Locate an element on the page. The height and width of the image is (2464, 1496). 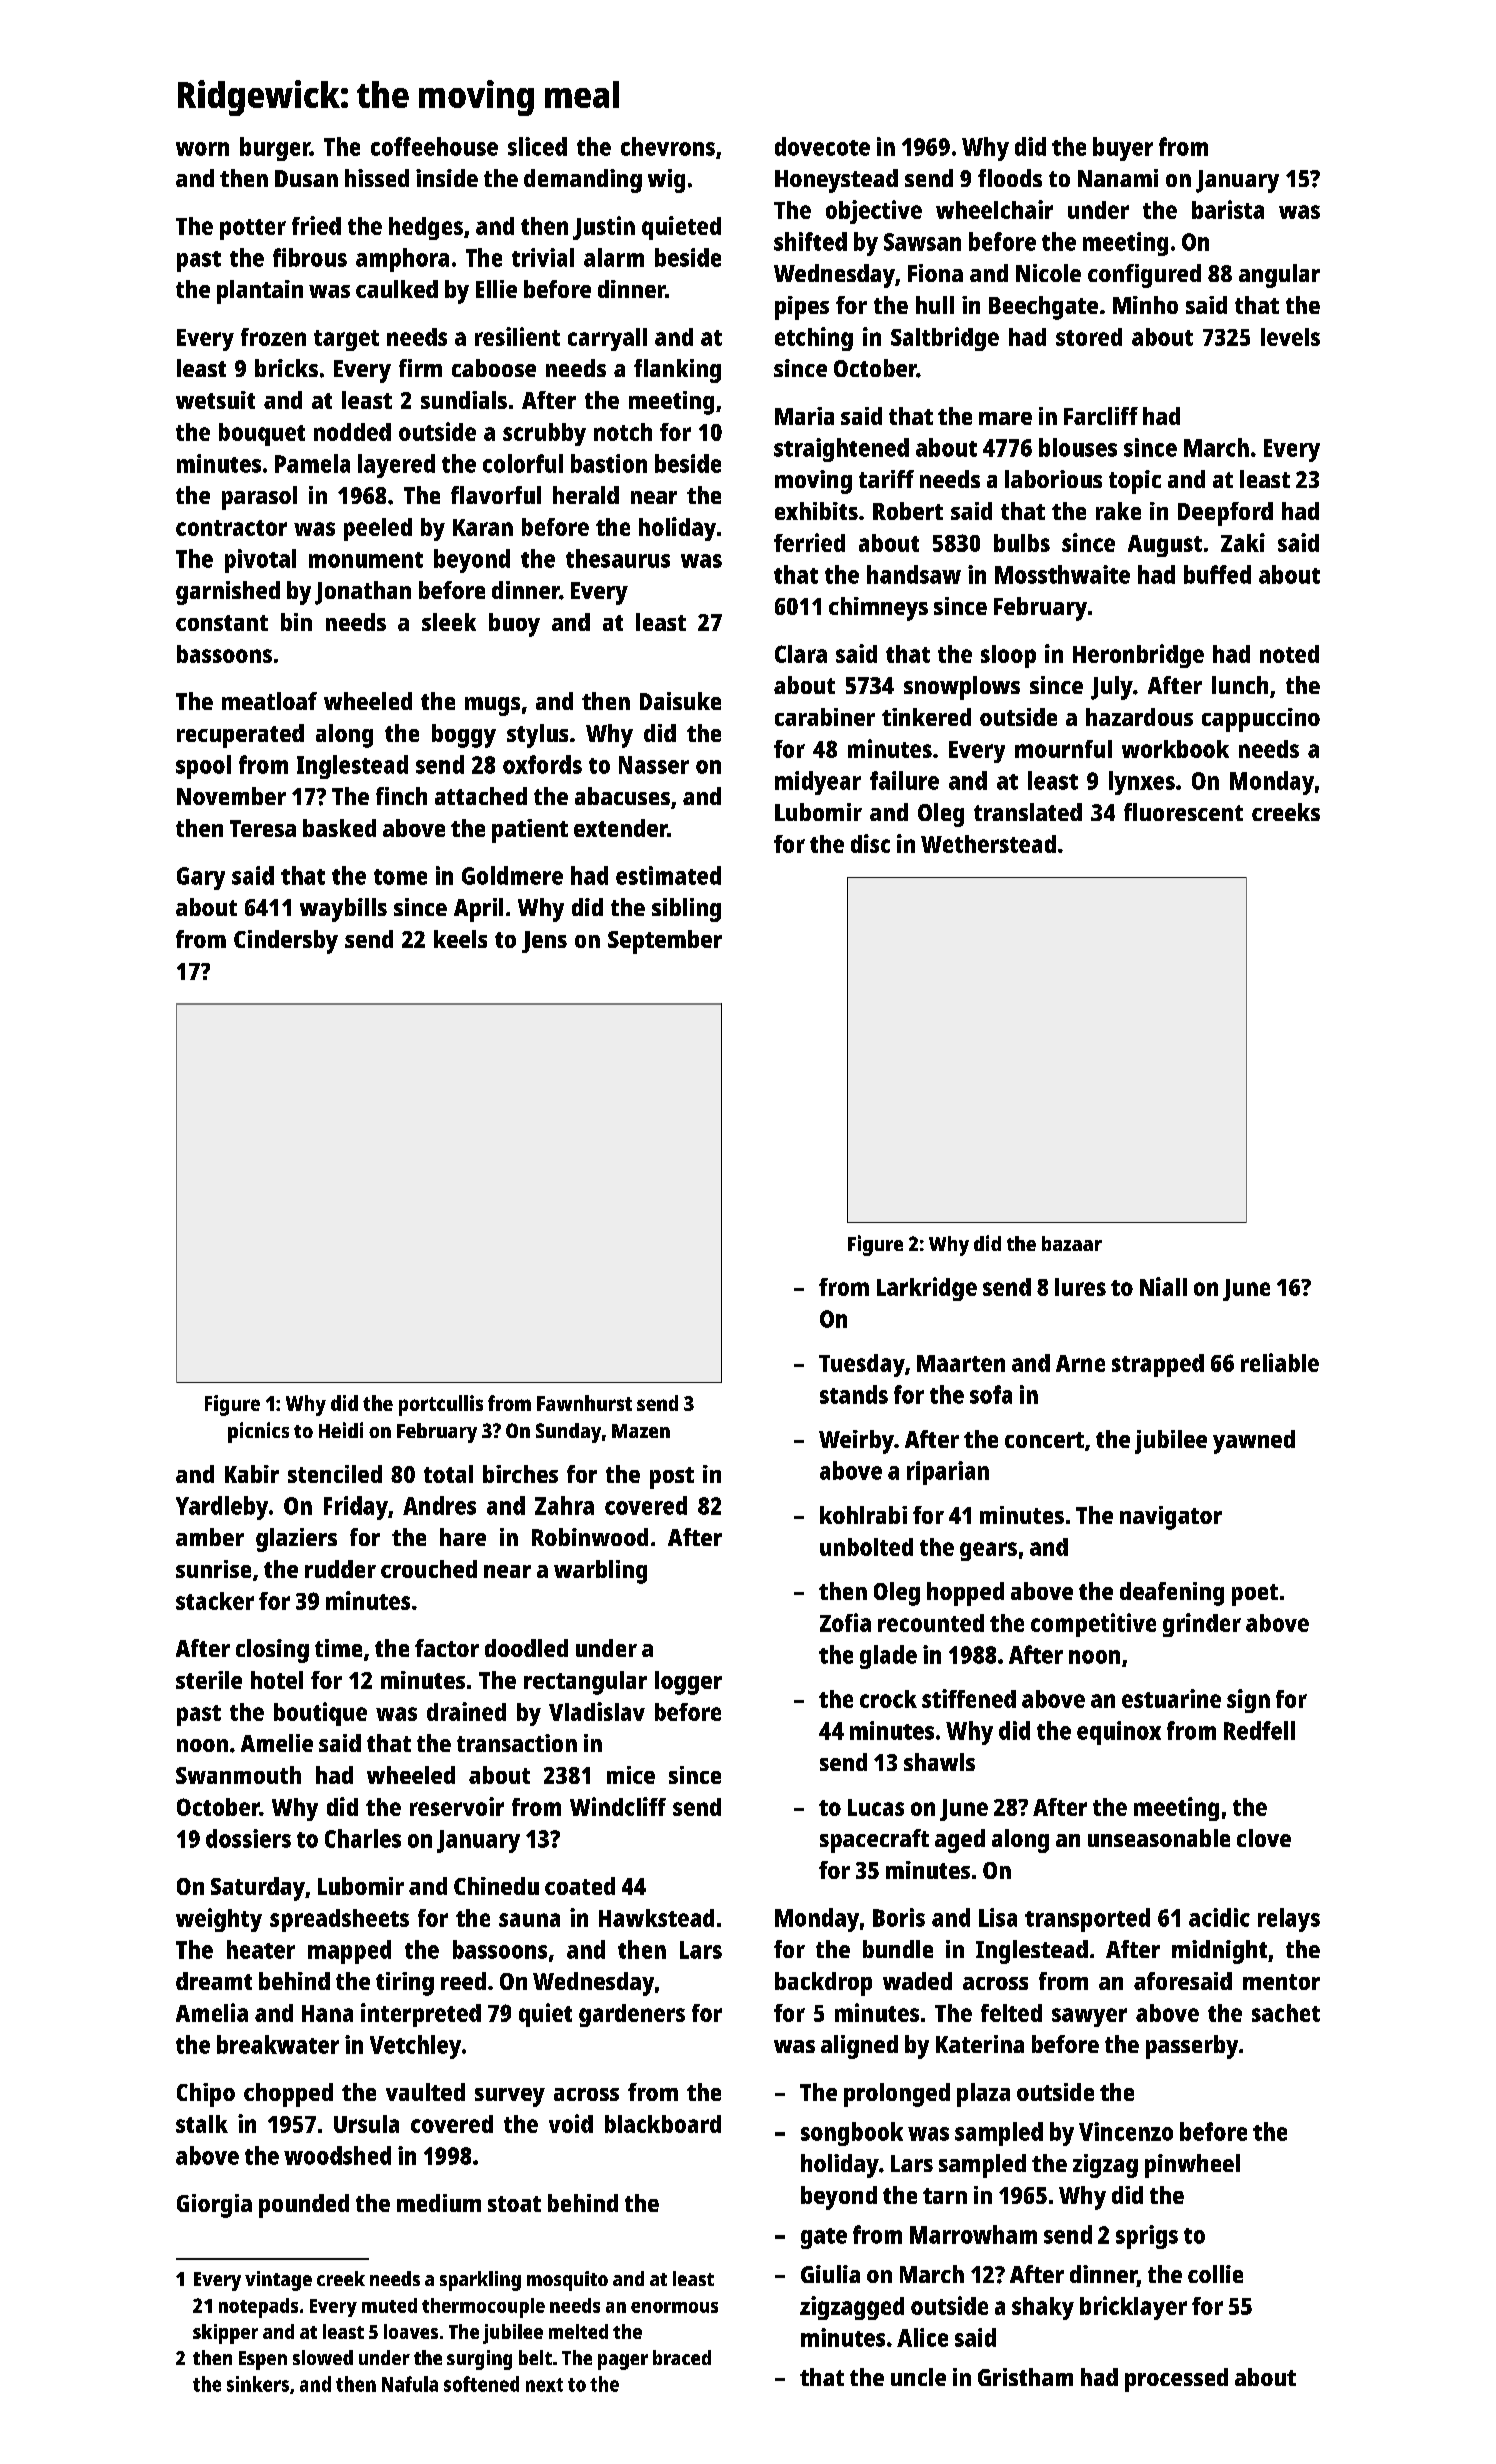
aligned is located at coordinates (859, 2047).
